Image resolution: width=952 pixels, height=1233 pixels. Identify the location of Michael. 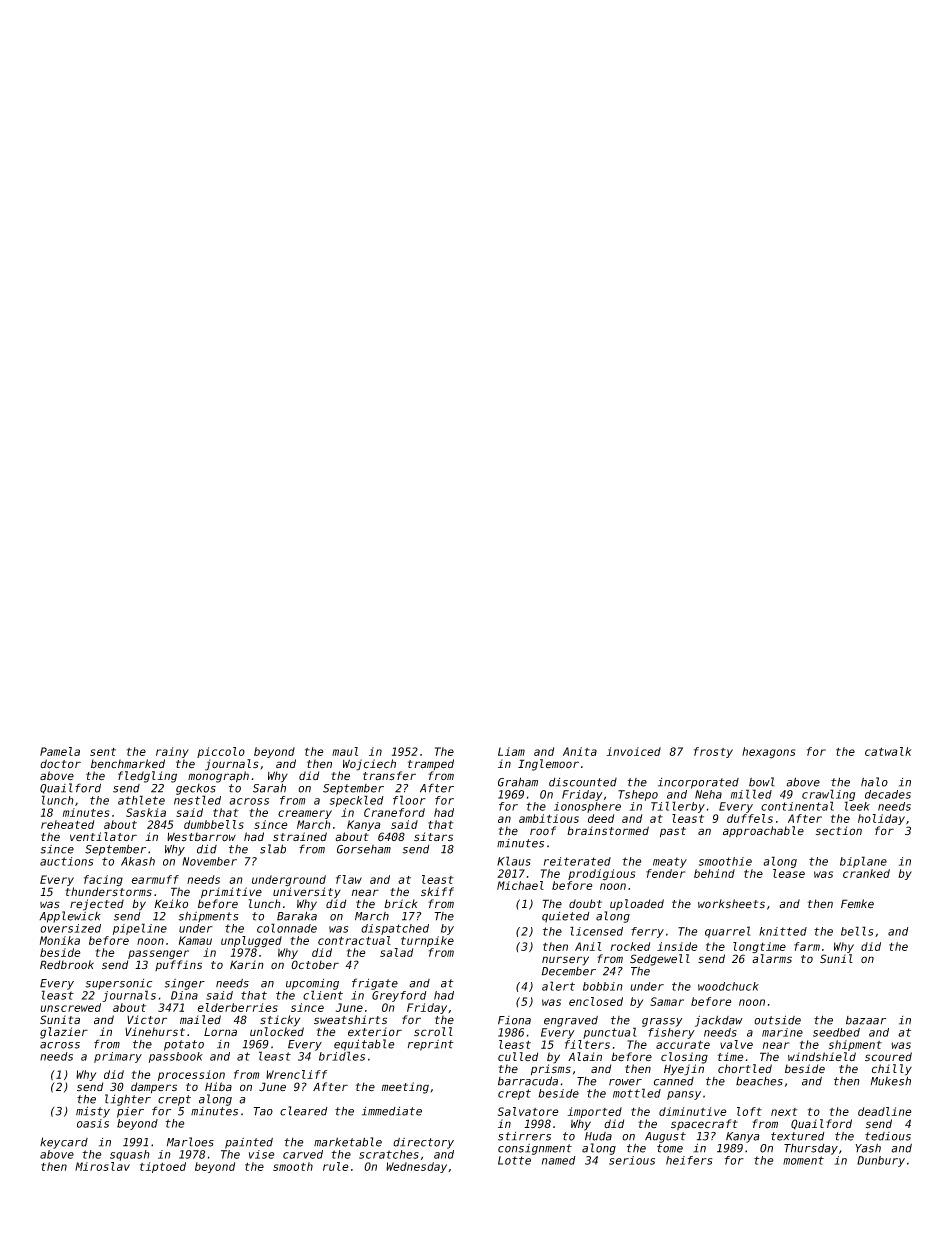
(520, 885).
